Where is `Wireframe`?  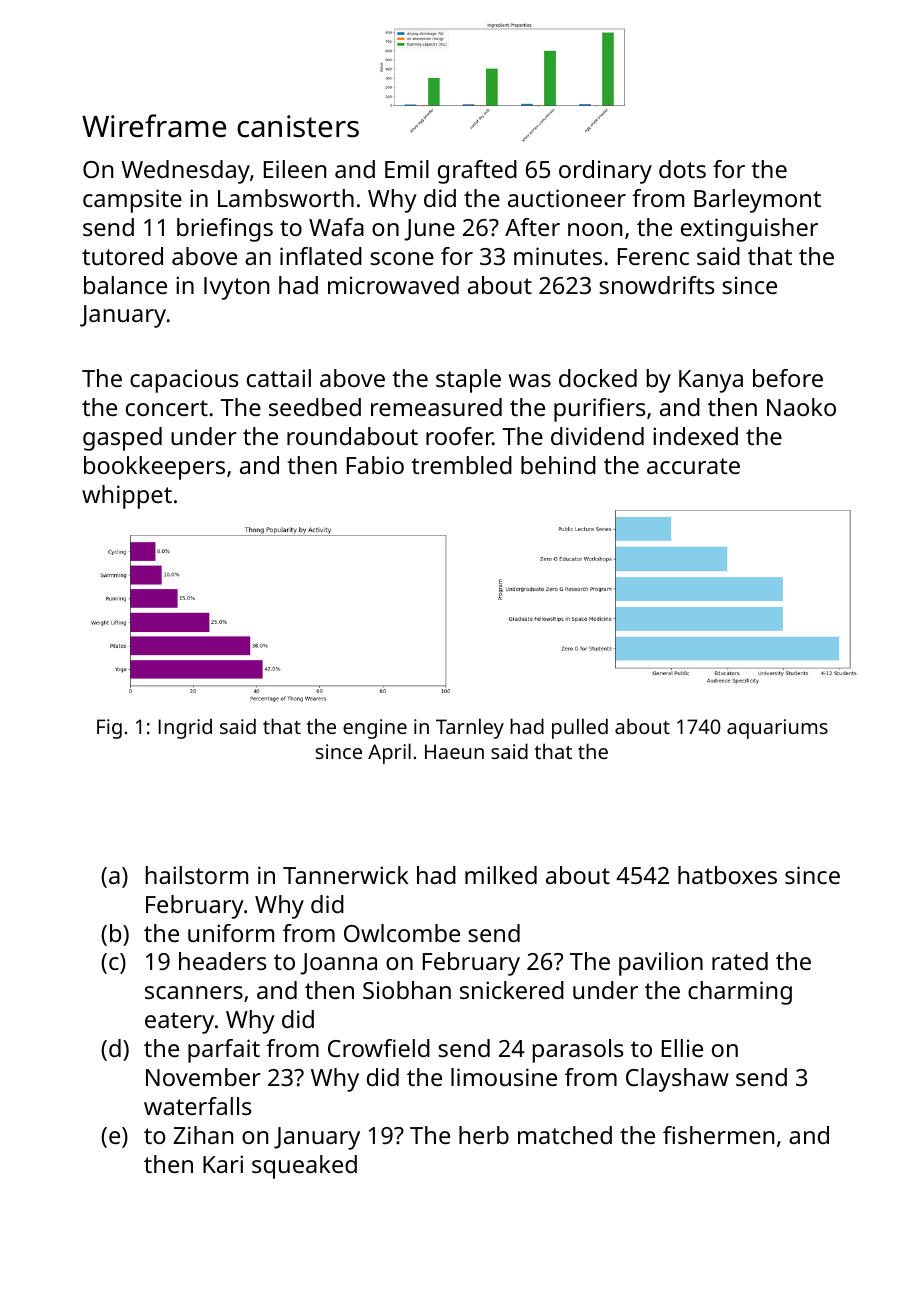 Wireframe is located at coordinates (154, 126).
